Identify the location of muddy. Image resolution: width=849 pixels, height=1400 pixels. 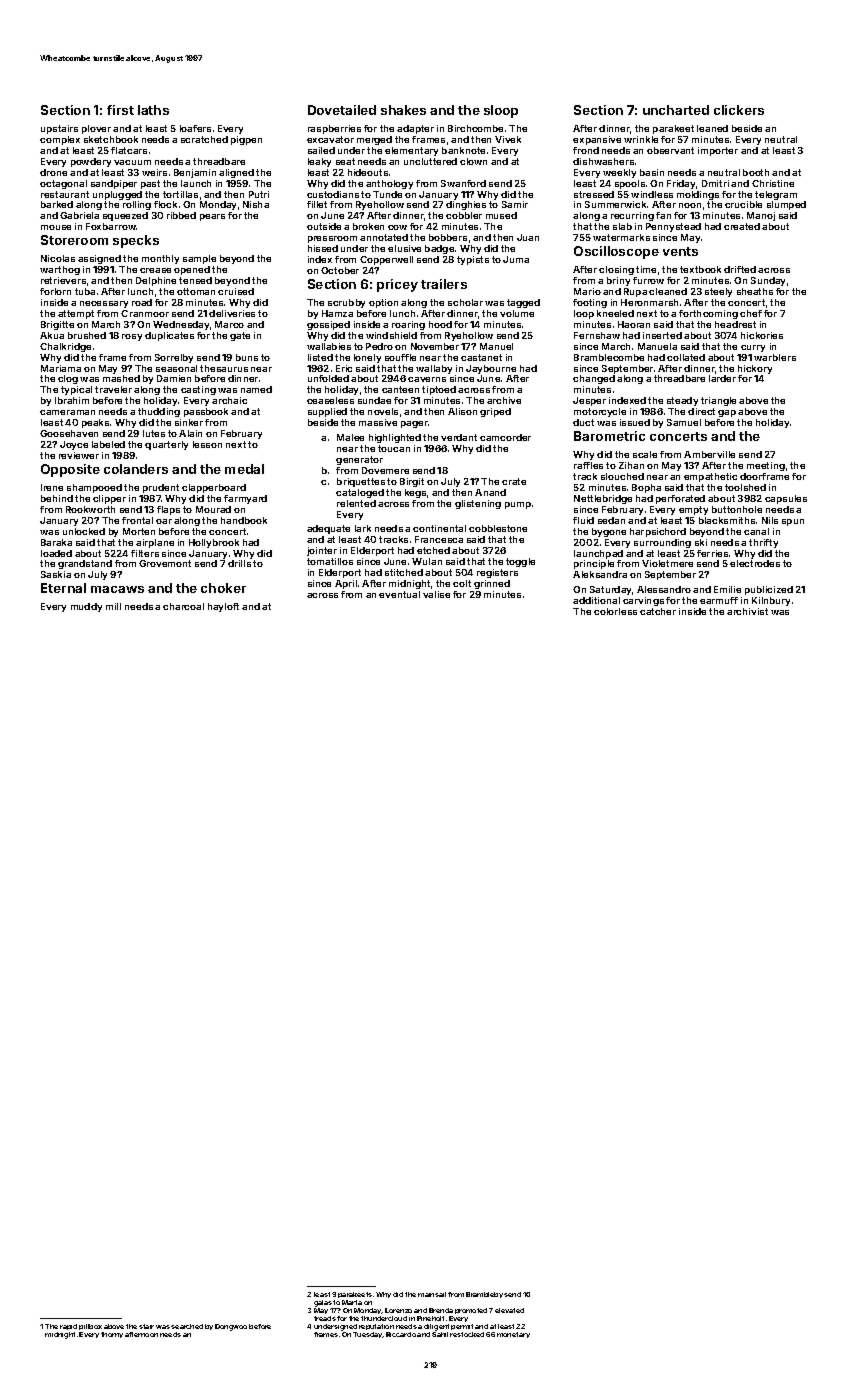
(86, 607).
